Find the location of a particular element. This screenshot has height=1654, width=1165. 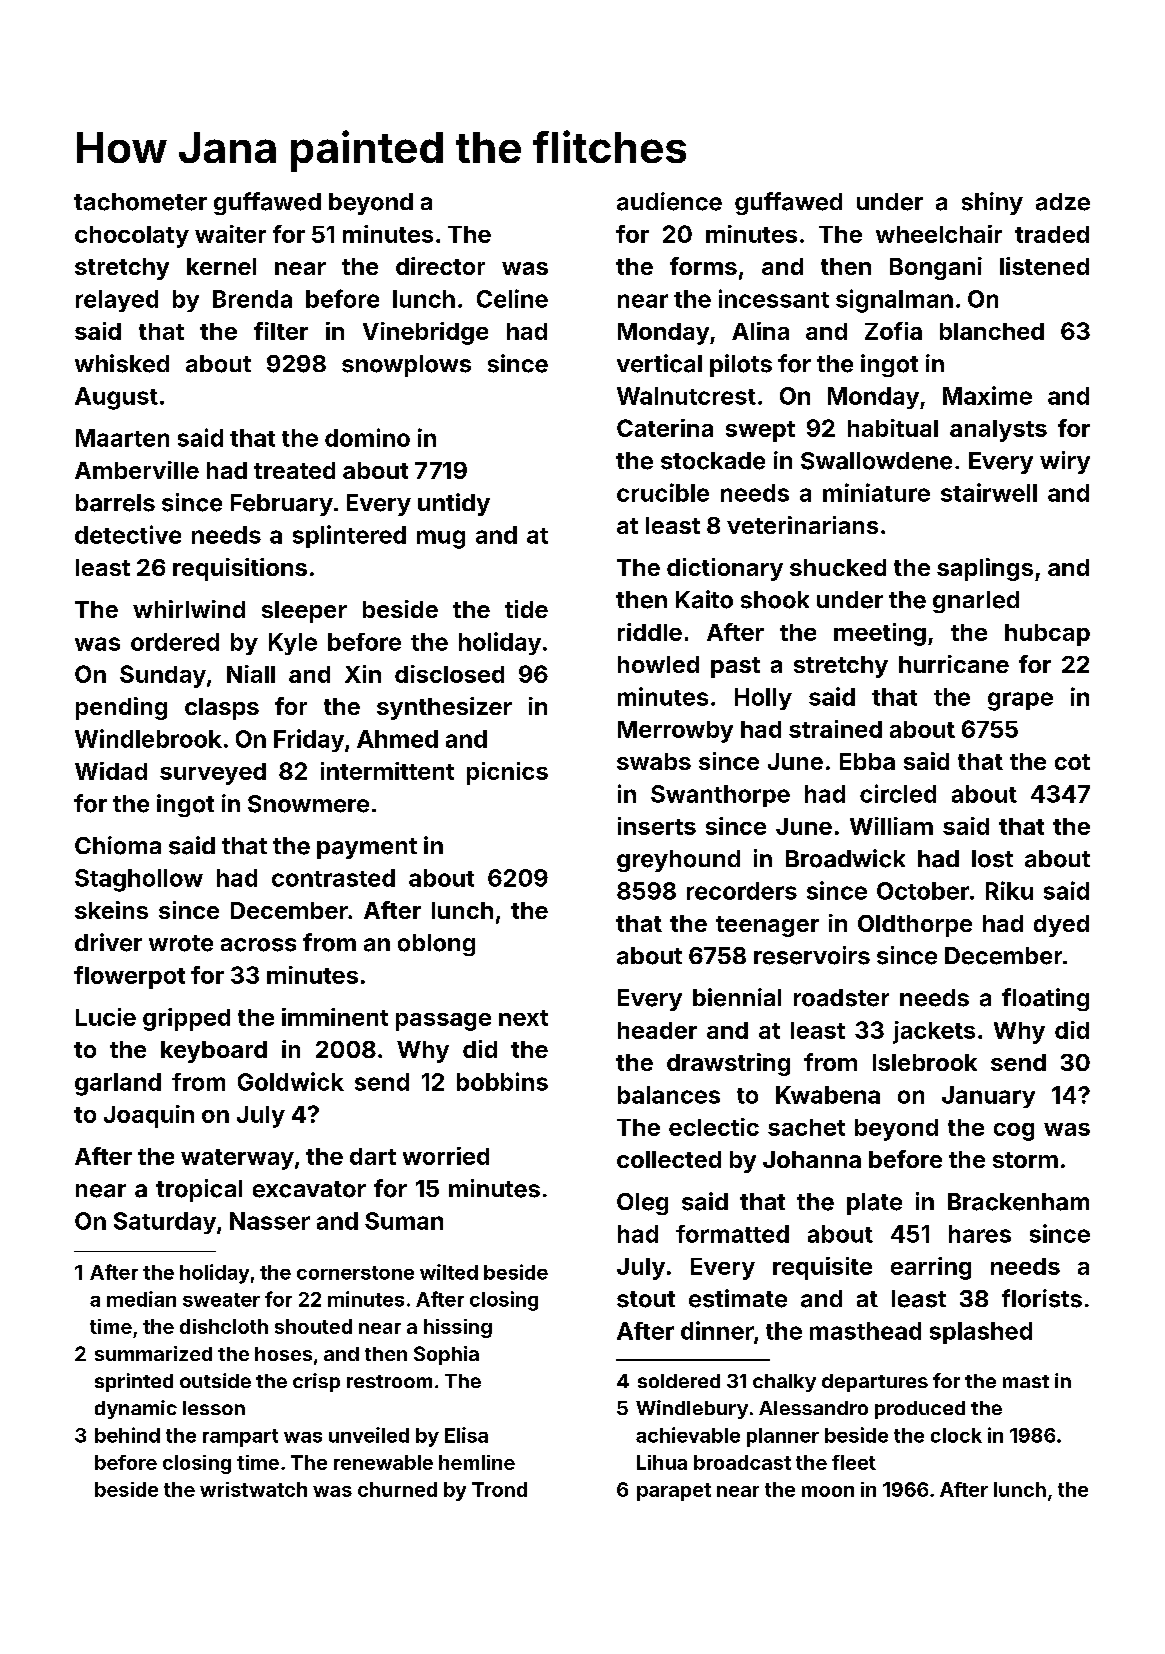

whirlwind is located at coordinates (189, 609).
